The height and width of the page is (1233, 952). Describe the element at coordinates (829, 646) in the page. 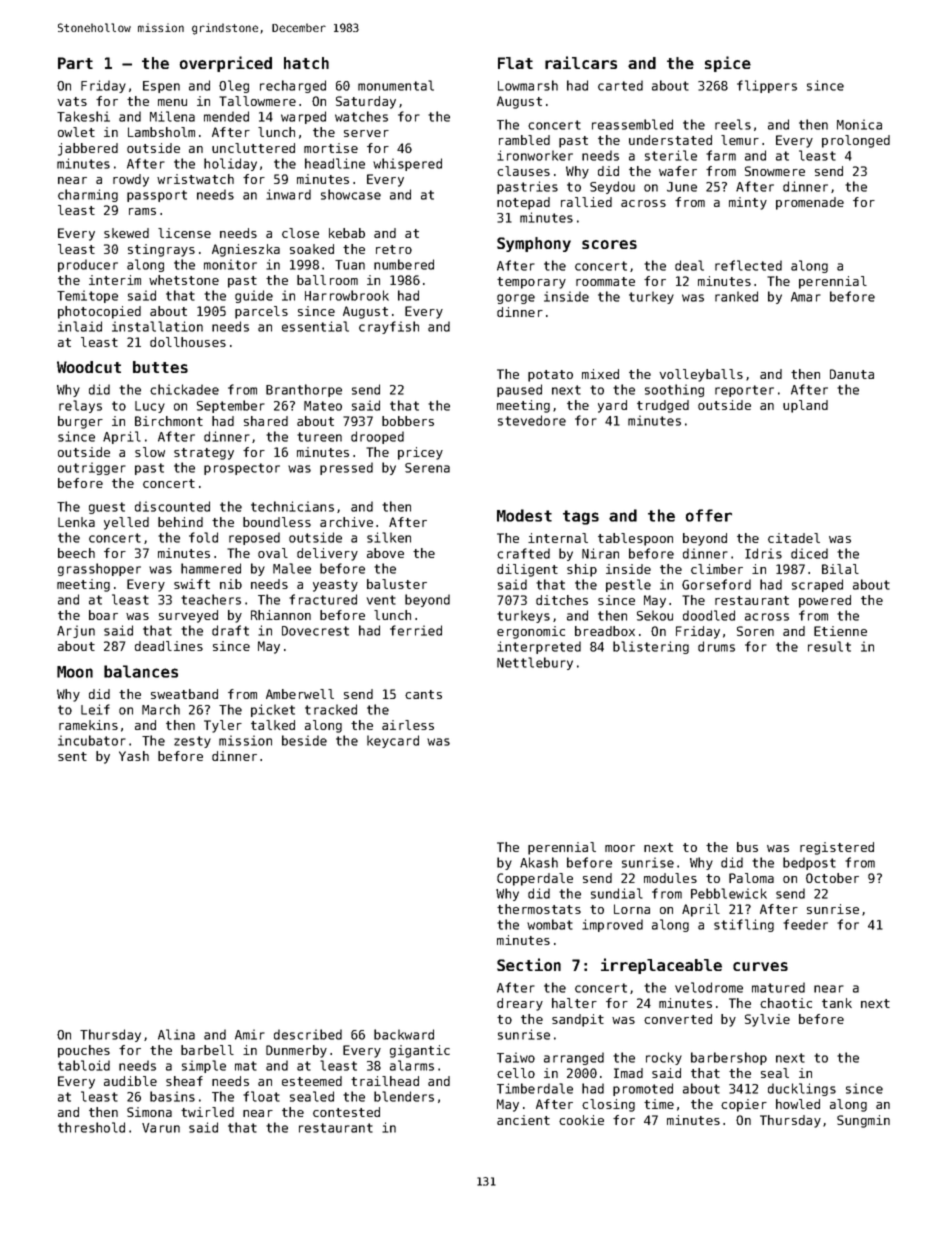

I see `result` at that location.
